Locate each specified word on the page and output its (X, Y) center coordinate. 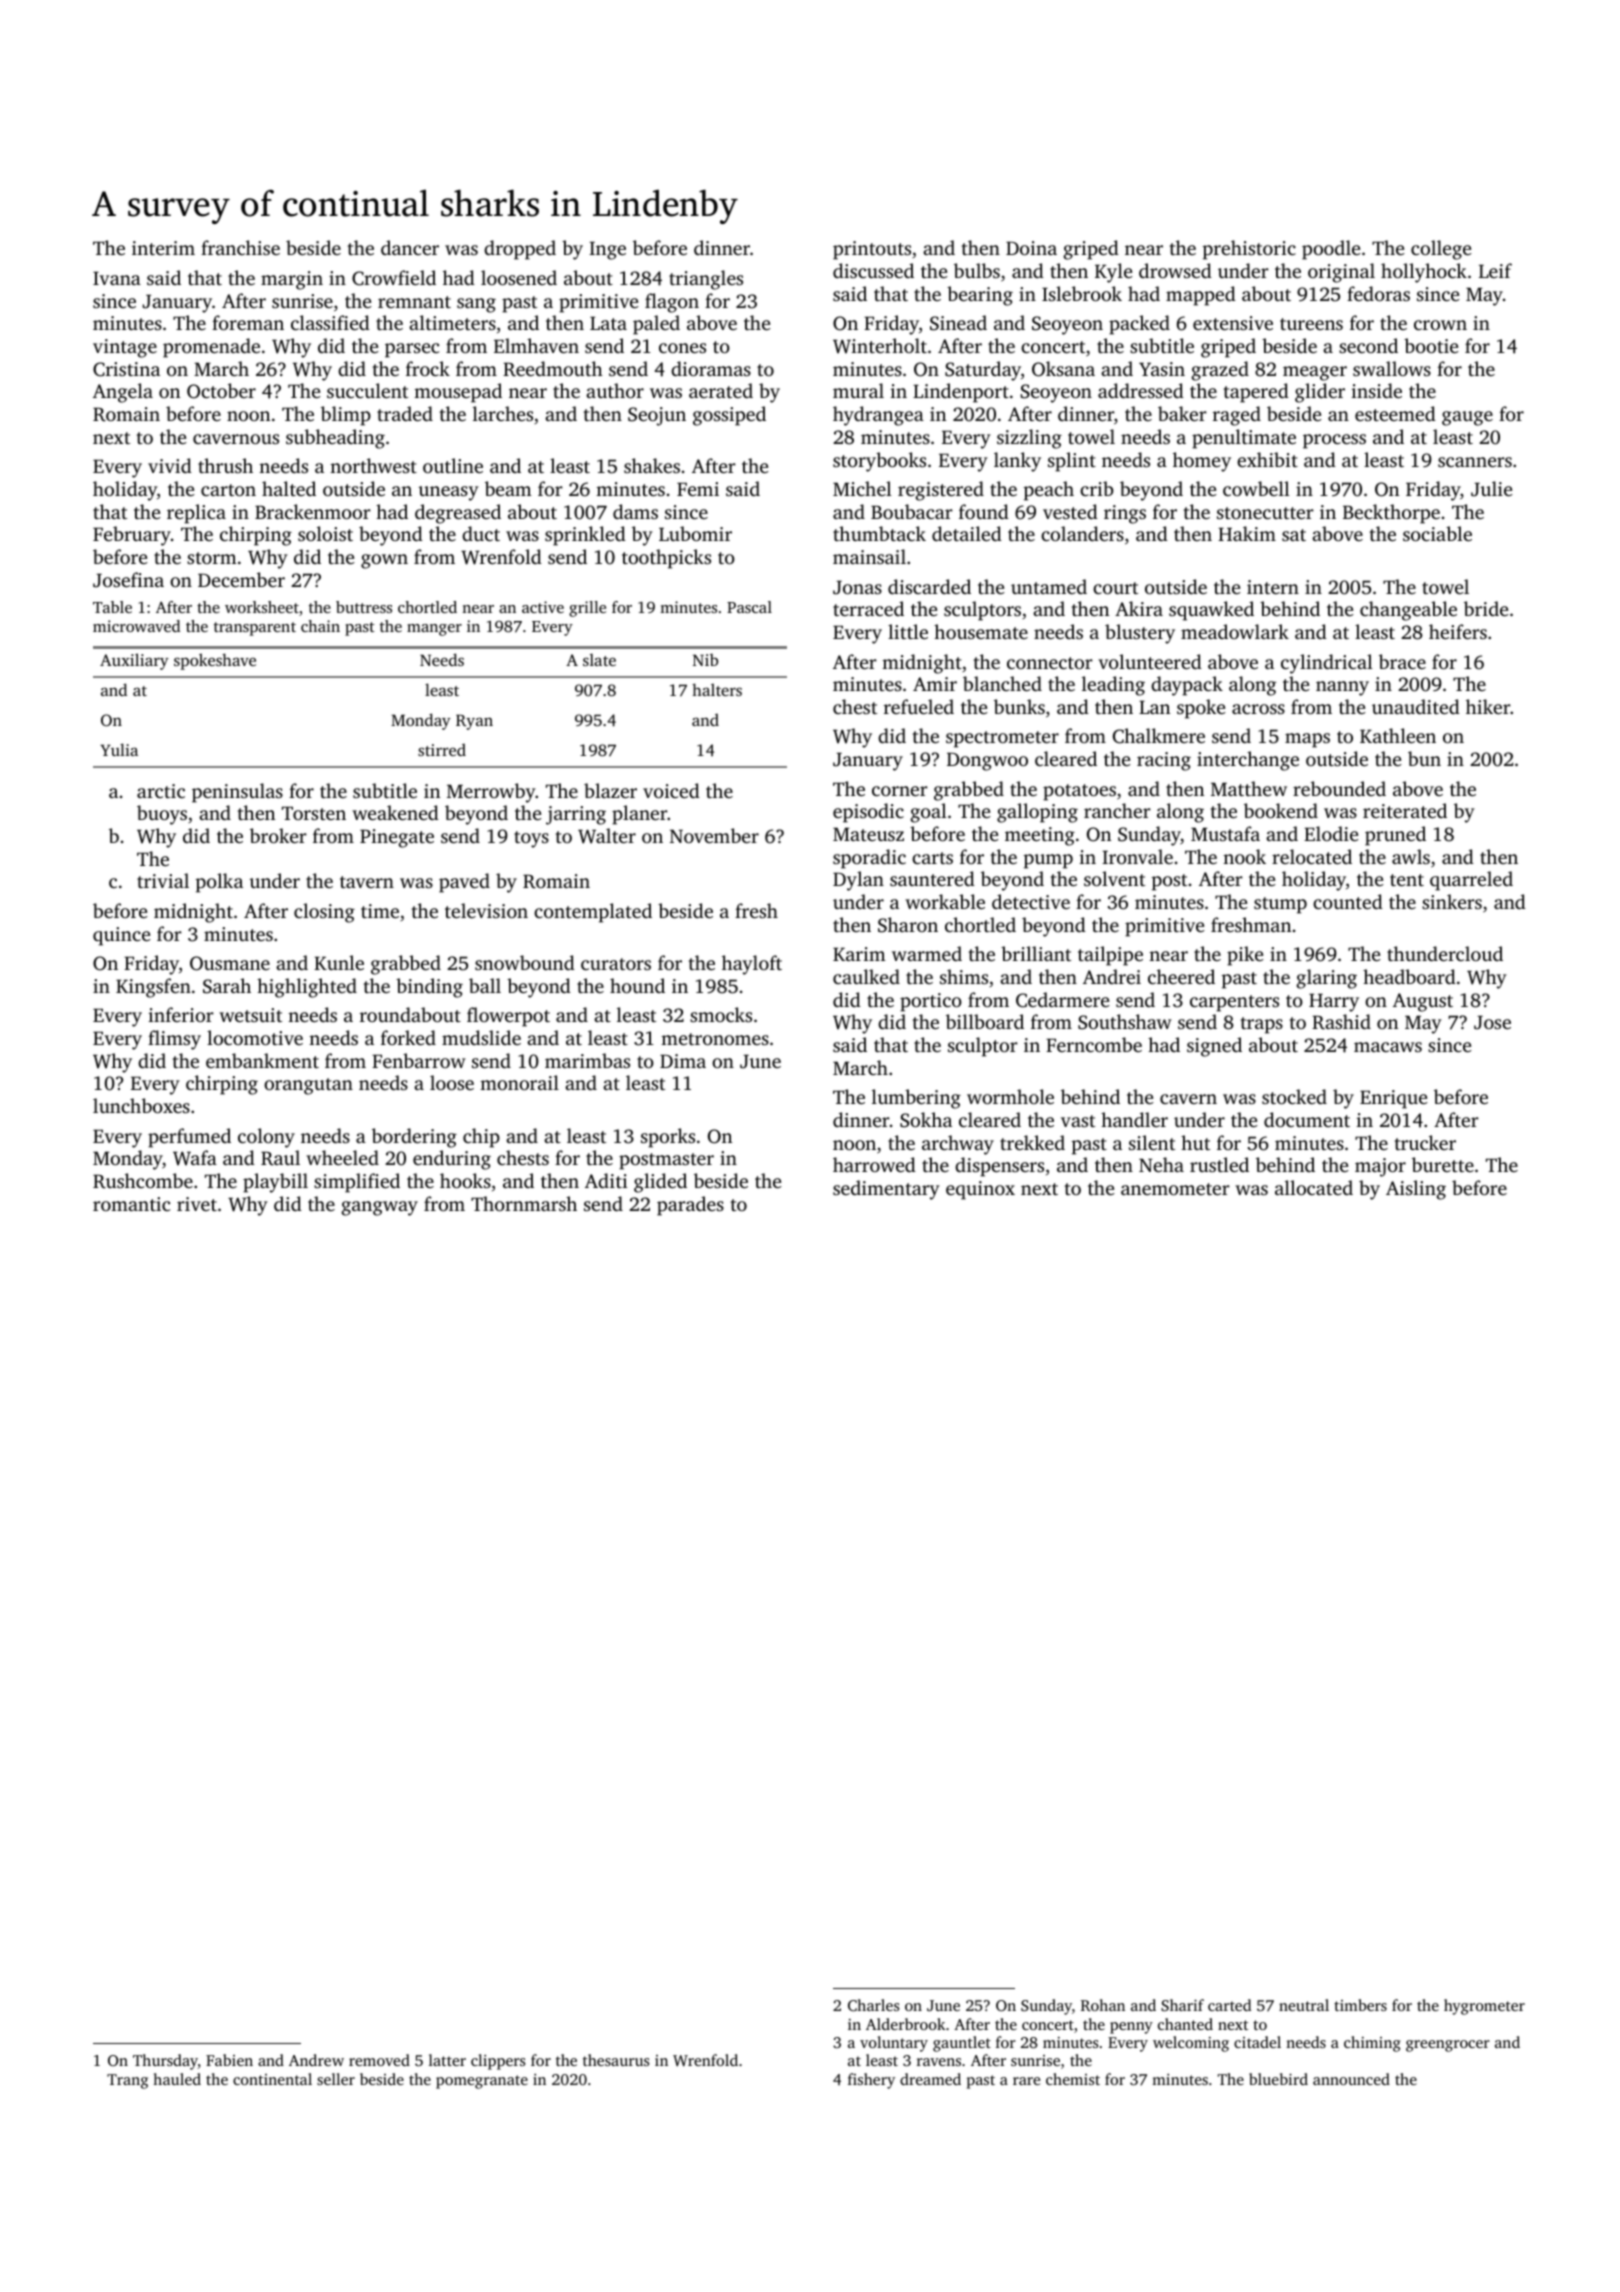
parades (690, 1206)
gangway (379, 1208)
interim (163, 248)
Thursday (165, 2062)
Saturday (983, 371)
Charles (874, 2005)
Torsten (314, 813)
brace (1402, 661)
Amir (935, 684)
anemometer (1175, 1189)
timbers (1360, 2005)
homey (1202, 462)
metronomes (715, 1039)
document (1307, 1119)
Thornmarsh (524, 1203)
